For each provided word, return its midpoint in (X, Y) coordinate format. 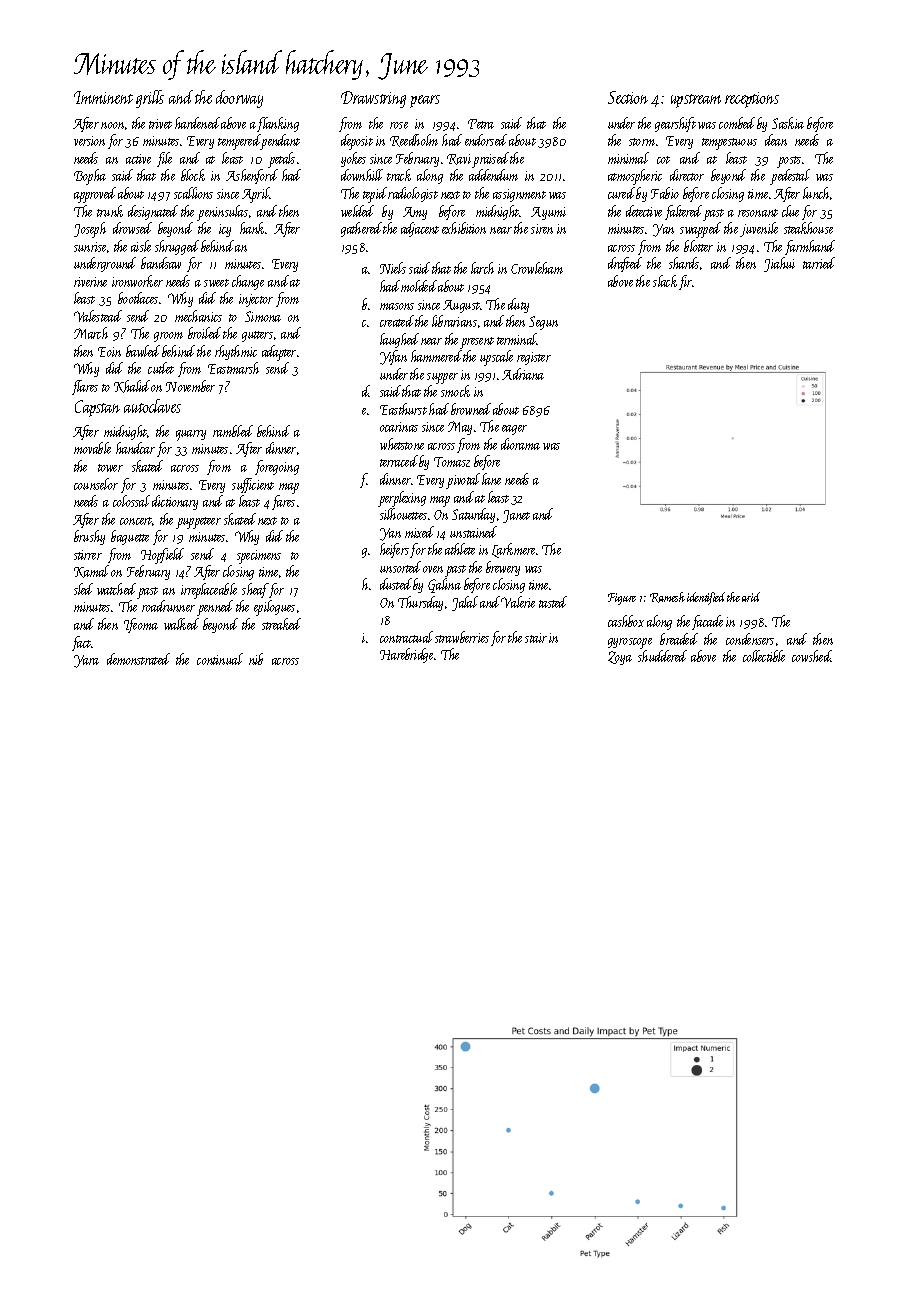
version (89, 141)
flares (85, 387)
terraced (399, 461)
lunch (817, 193)
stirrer (88, 555)
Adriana (523, 374)
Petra (481, 124)
